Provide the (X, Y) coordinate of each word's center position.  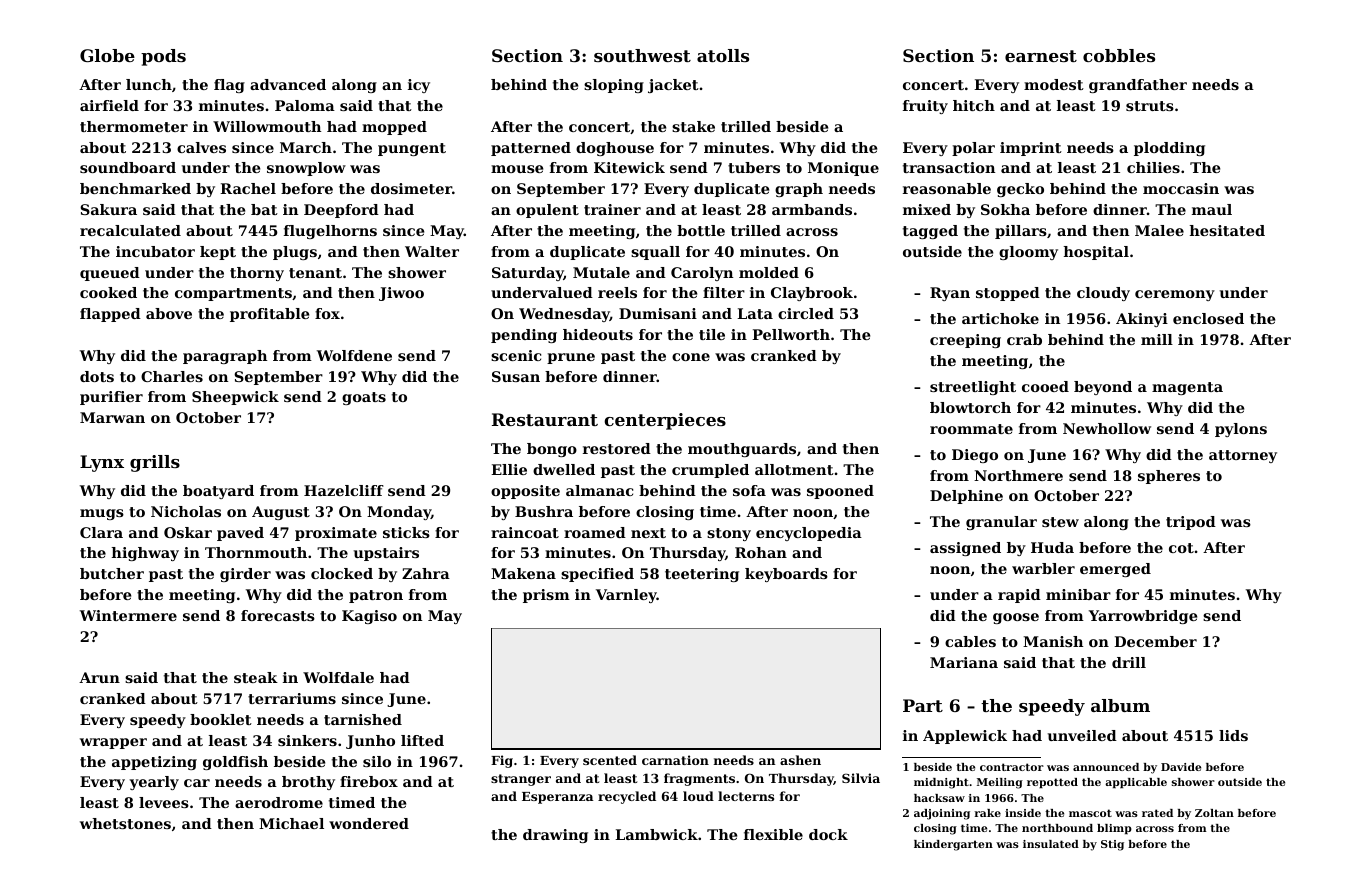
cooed (1045, 386)
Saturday (528, 274)
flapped (110, 315)
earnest (1041, 56)
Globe (107, 55)
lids (1233, 735)
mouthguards (742, 450)
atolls (723, 55)
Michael (291, 823)
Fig (502, 761)
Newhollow (1107, 428)
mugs (102, 514)
